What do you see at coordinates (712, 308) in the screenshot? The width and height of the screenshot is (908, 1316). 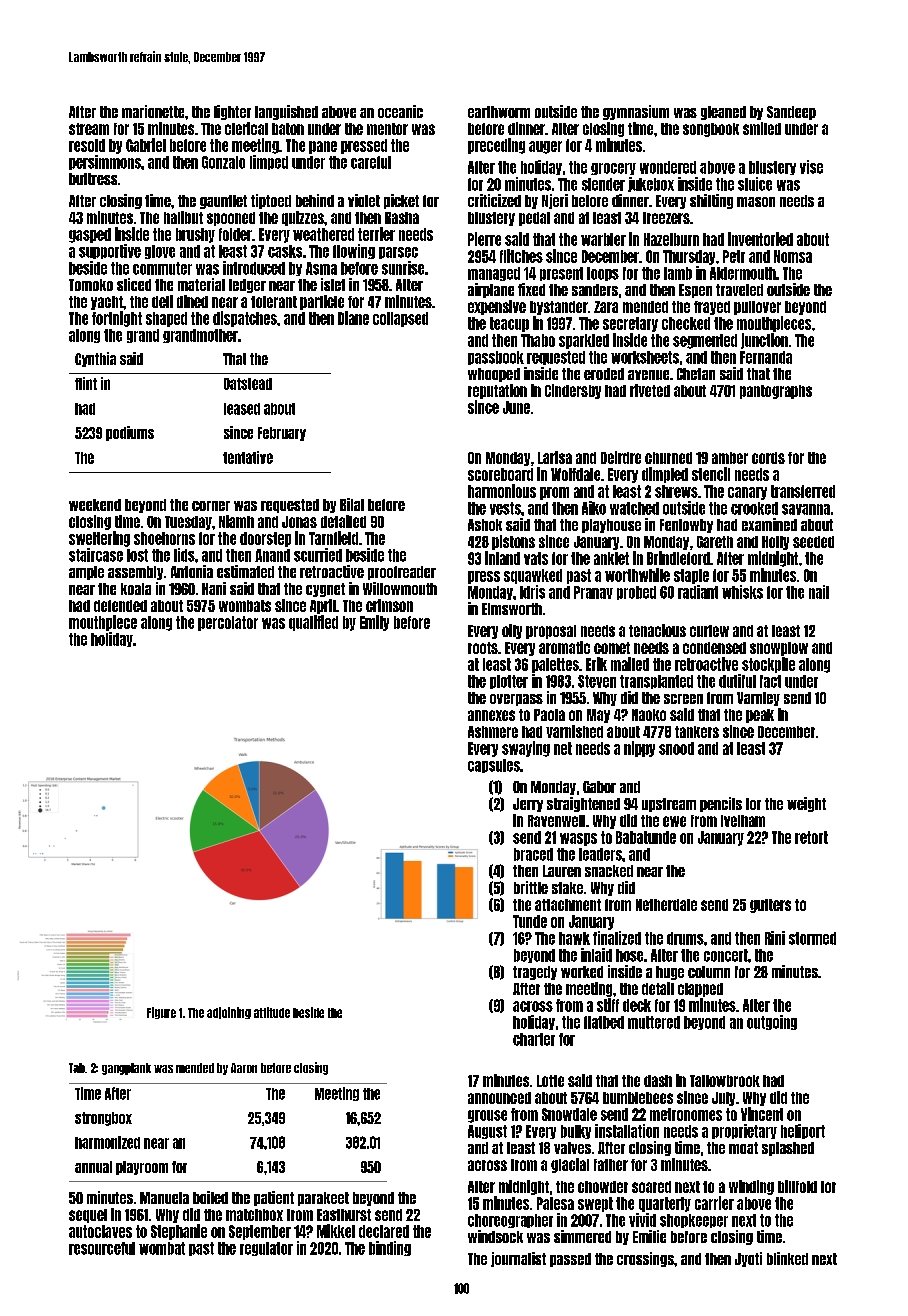 I see `frayed` at bounding box center [712, 308].
